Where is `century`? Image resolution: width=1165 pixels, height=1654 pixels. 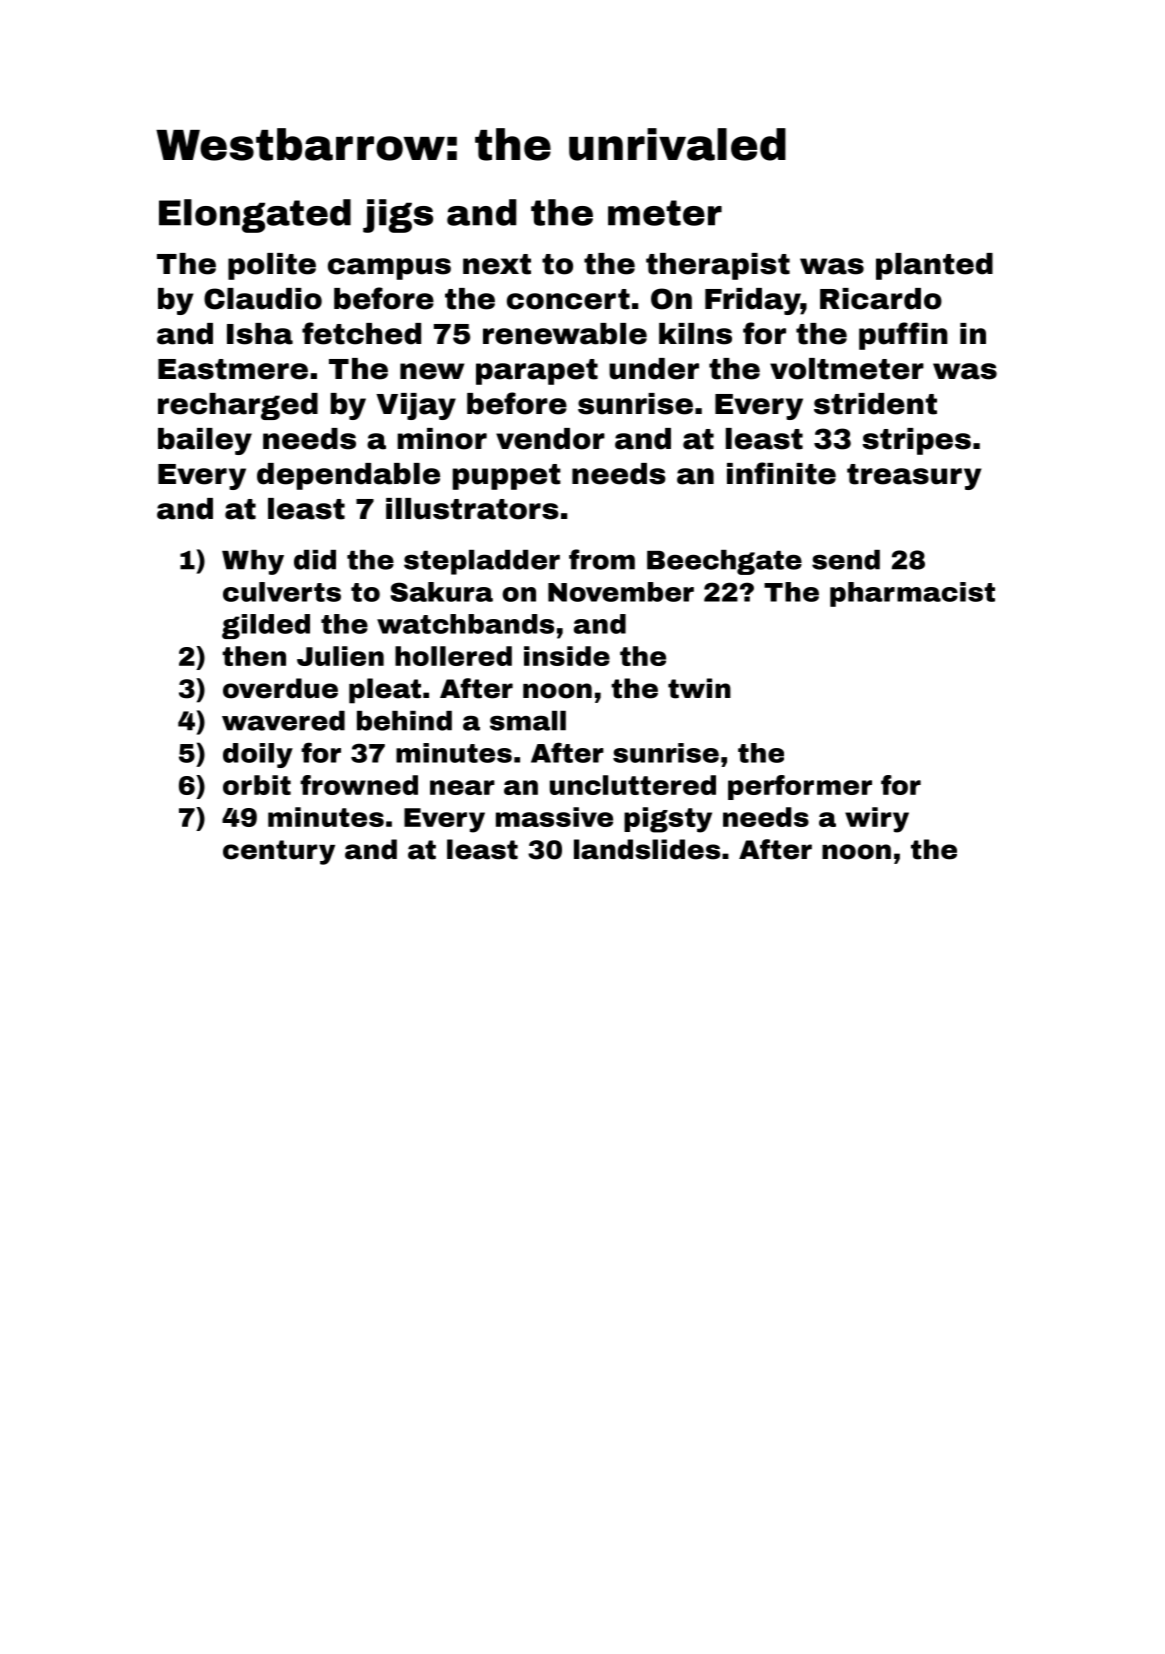
century is located at coordinates (279, 852).
